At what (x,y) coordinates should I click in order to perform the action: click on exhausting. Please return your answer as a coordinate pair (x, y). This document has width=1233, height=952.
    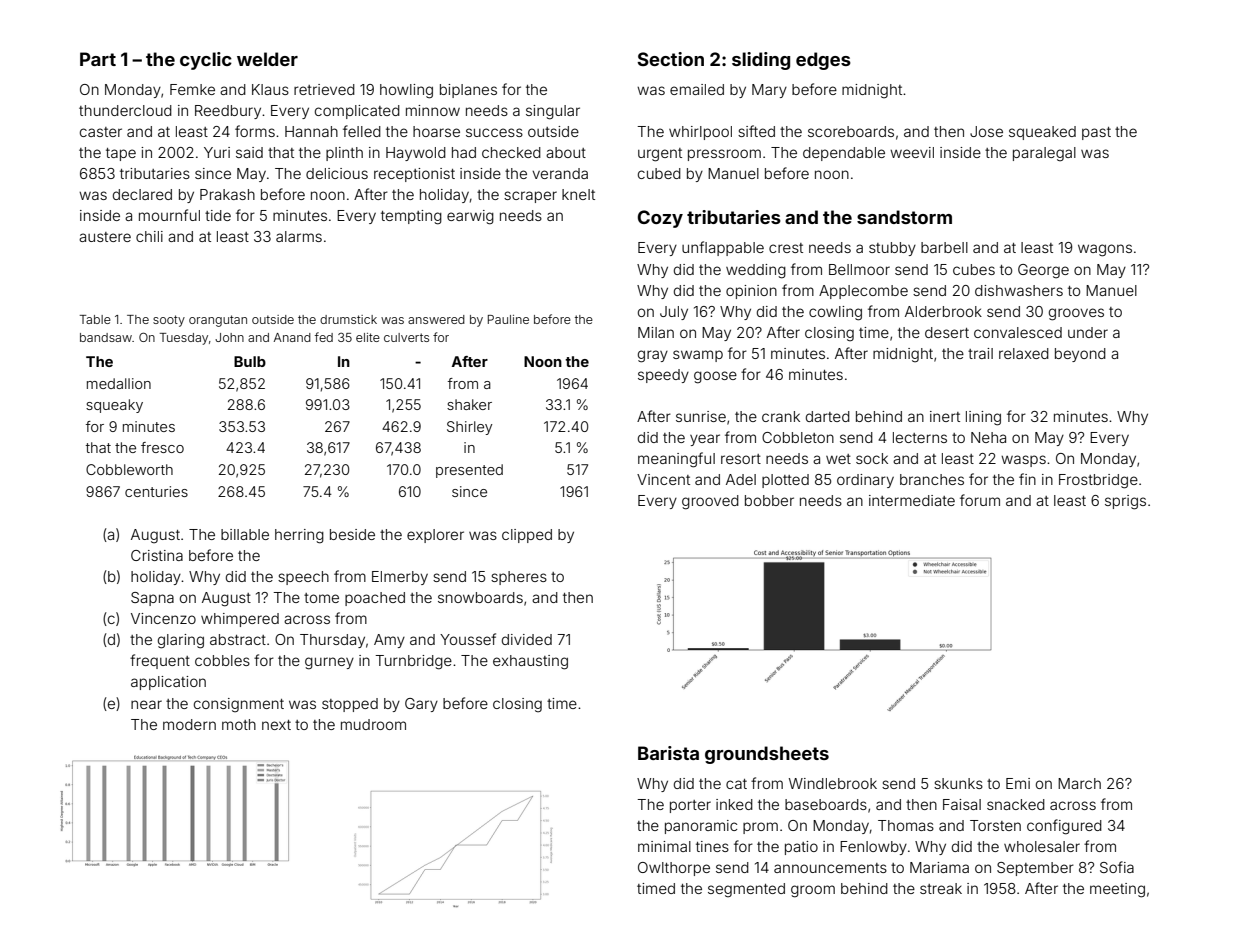
    Looking at the image, I should click on (530, 662).
